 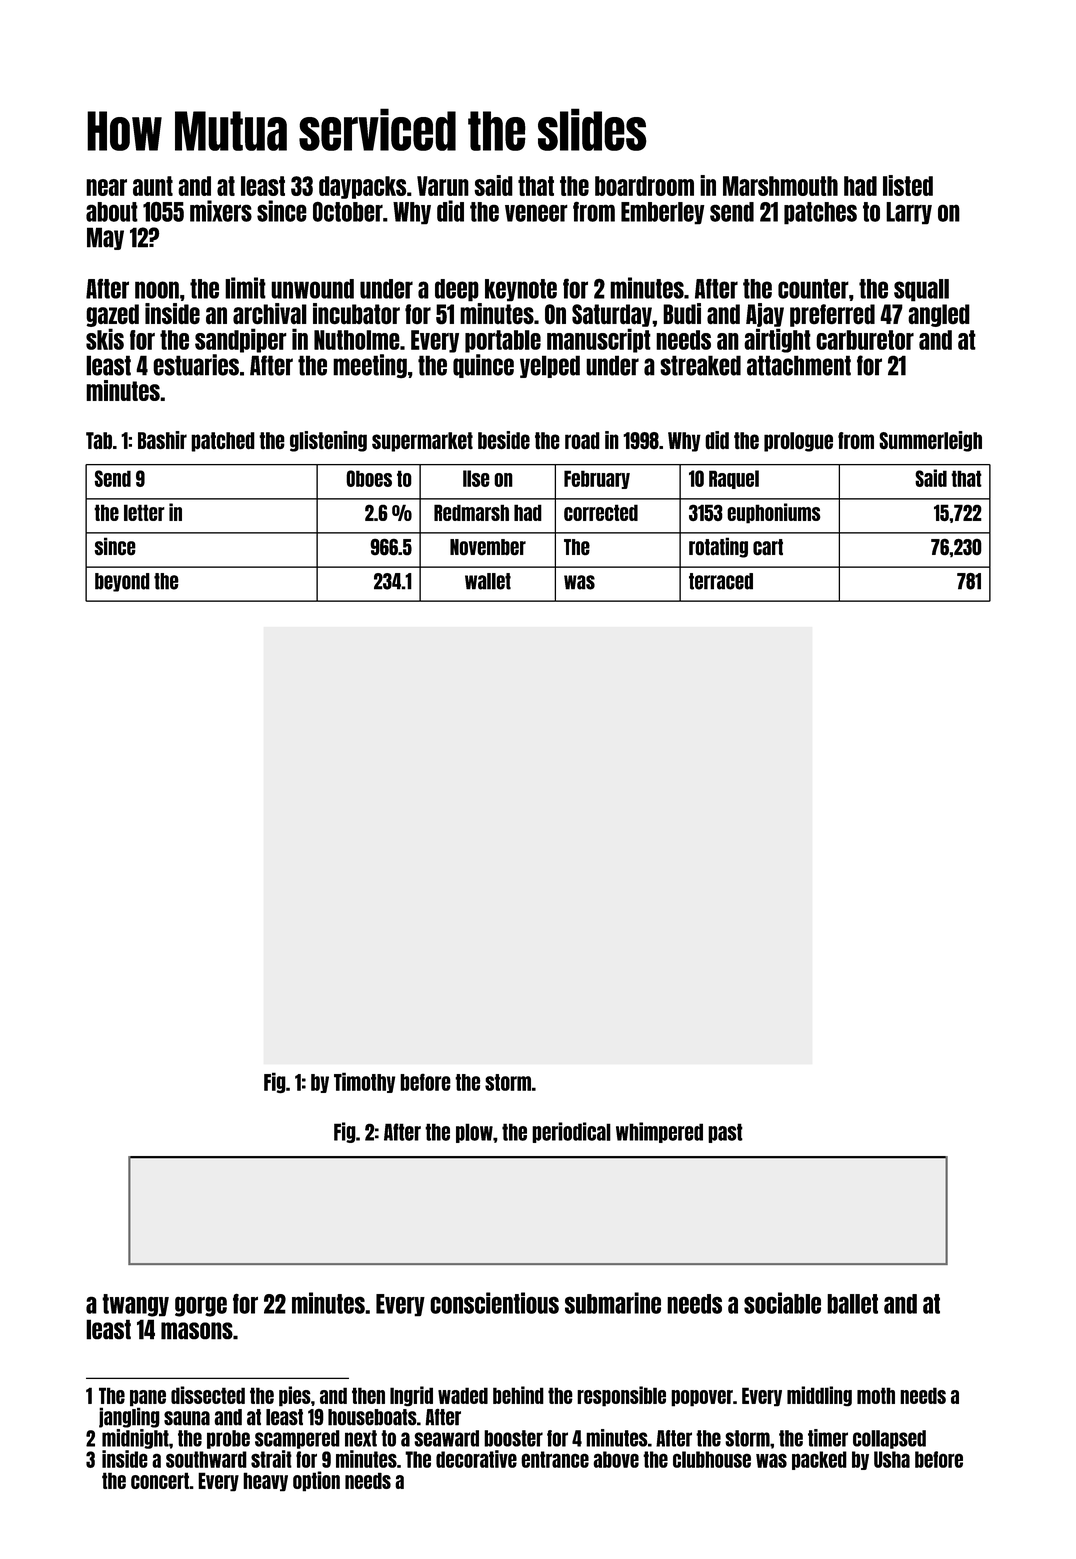 I want to click on scampered, so click(x=297, y=1439).
